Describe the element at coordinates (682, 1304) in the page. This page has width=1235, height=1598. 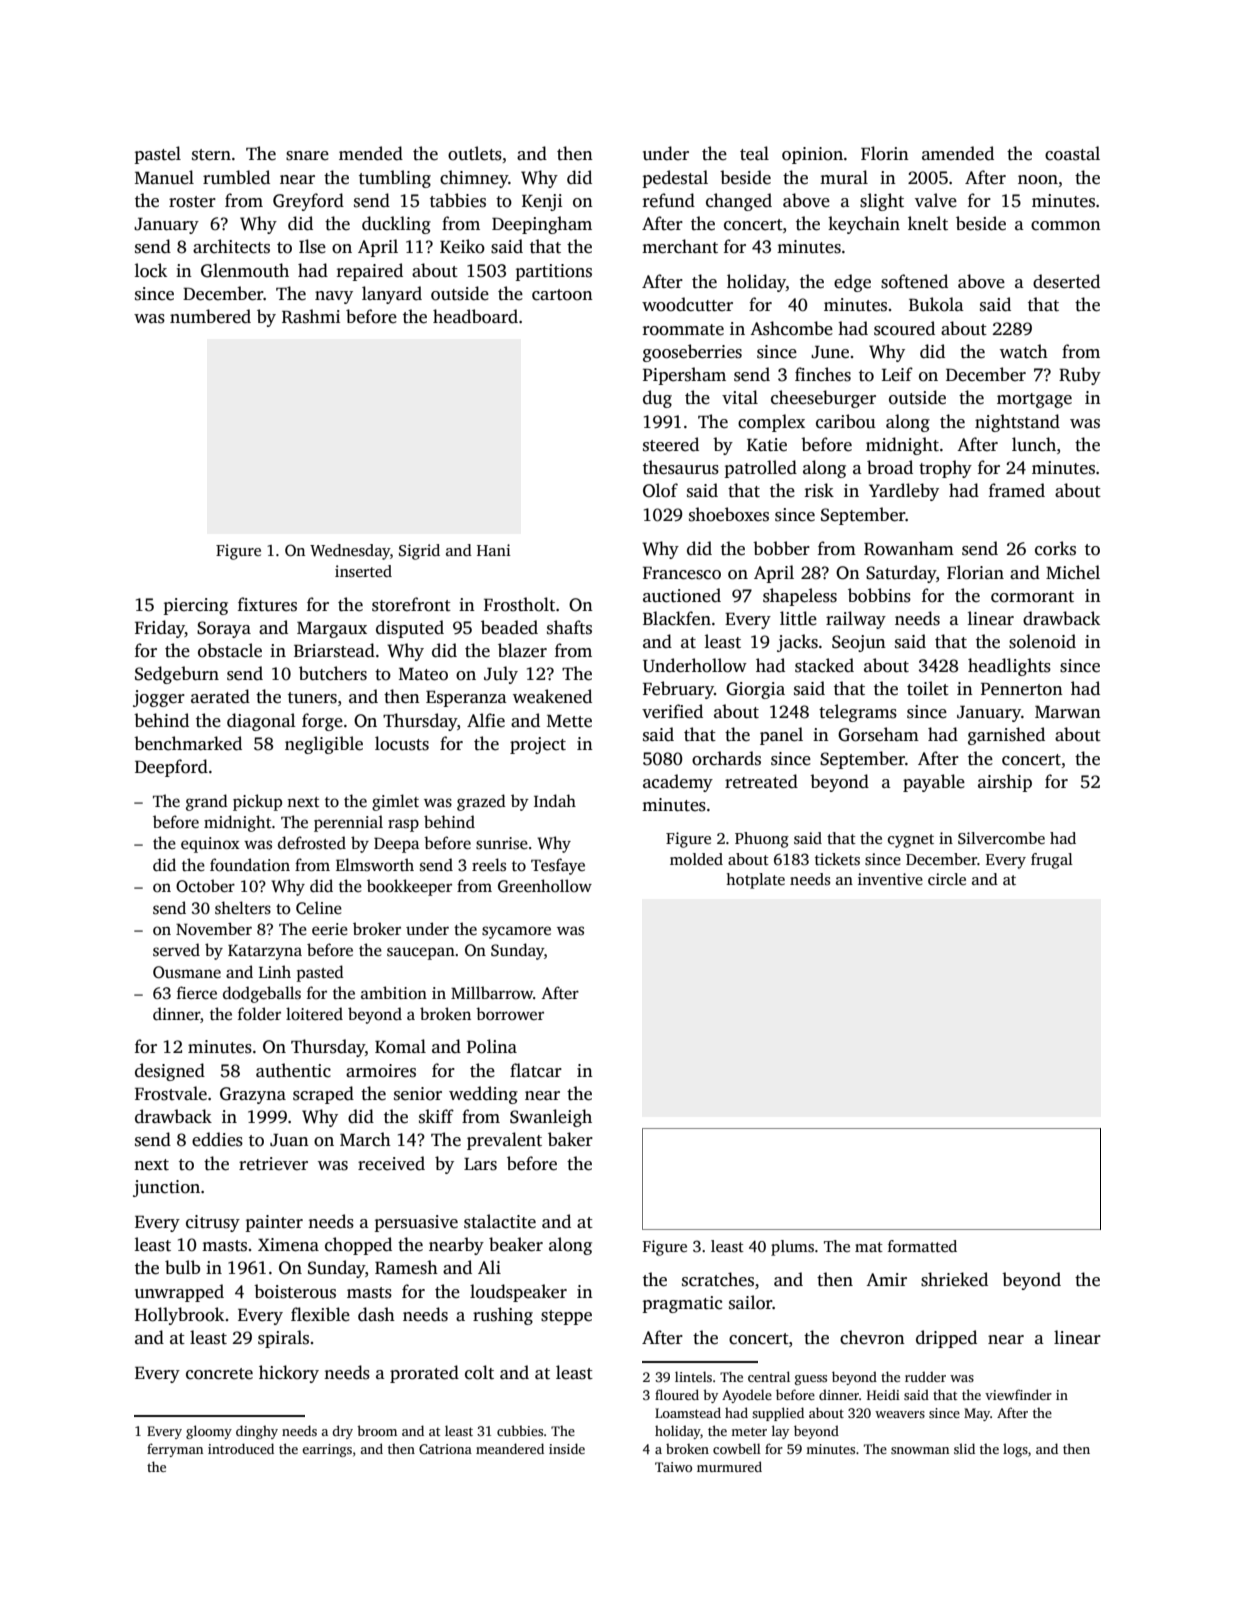
I see `pragmatic` at that location.
